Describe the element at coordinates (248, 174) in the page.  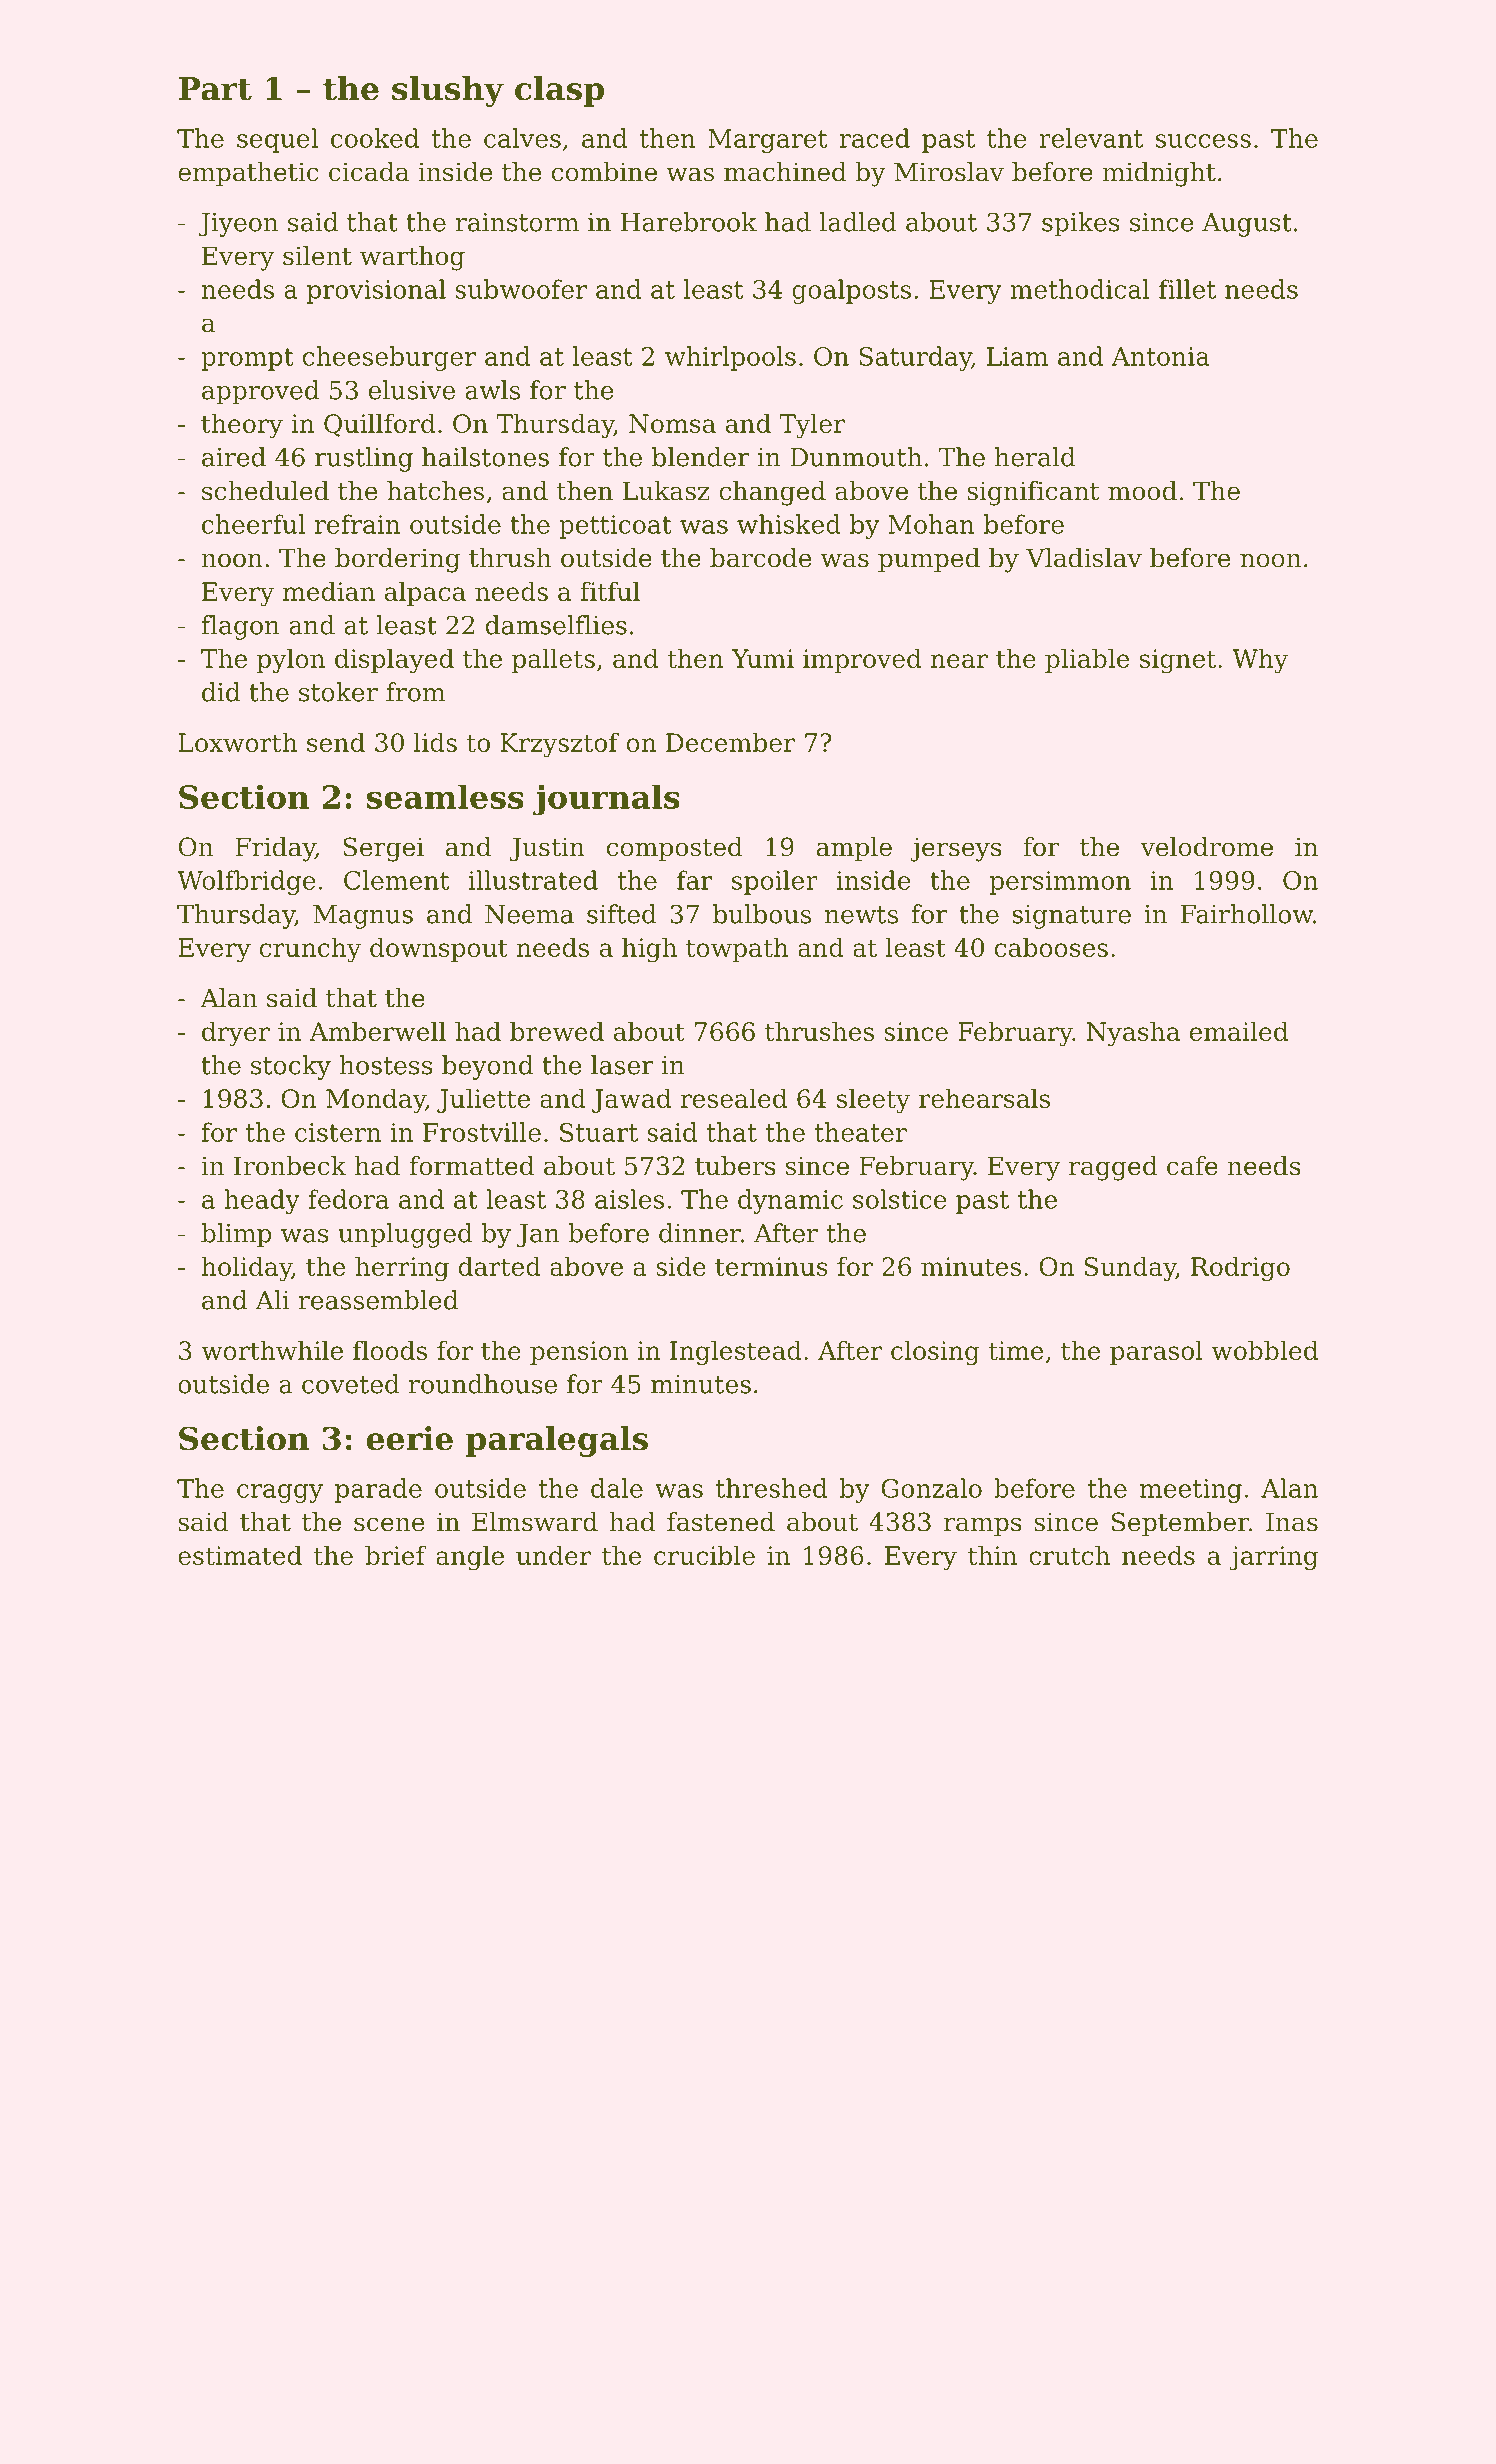
I see `empathetic` at that location.
